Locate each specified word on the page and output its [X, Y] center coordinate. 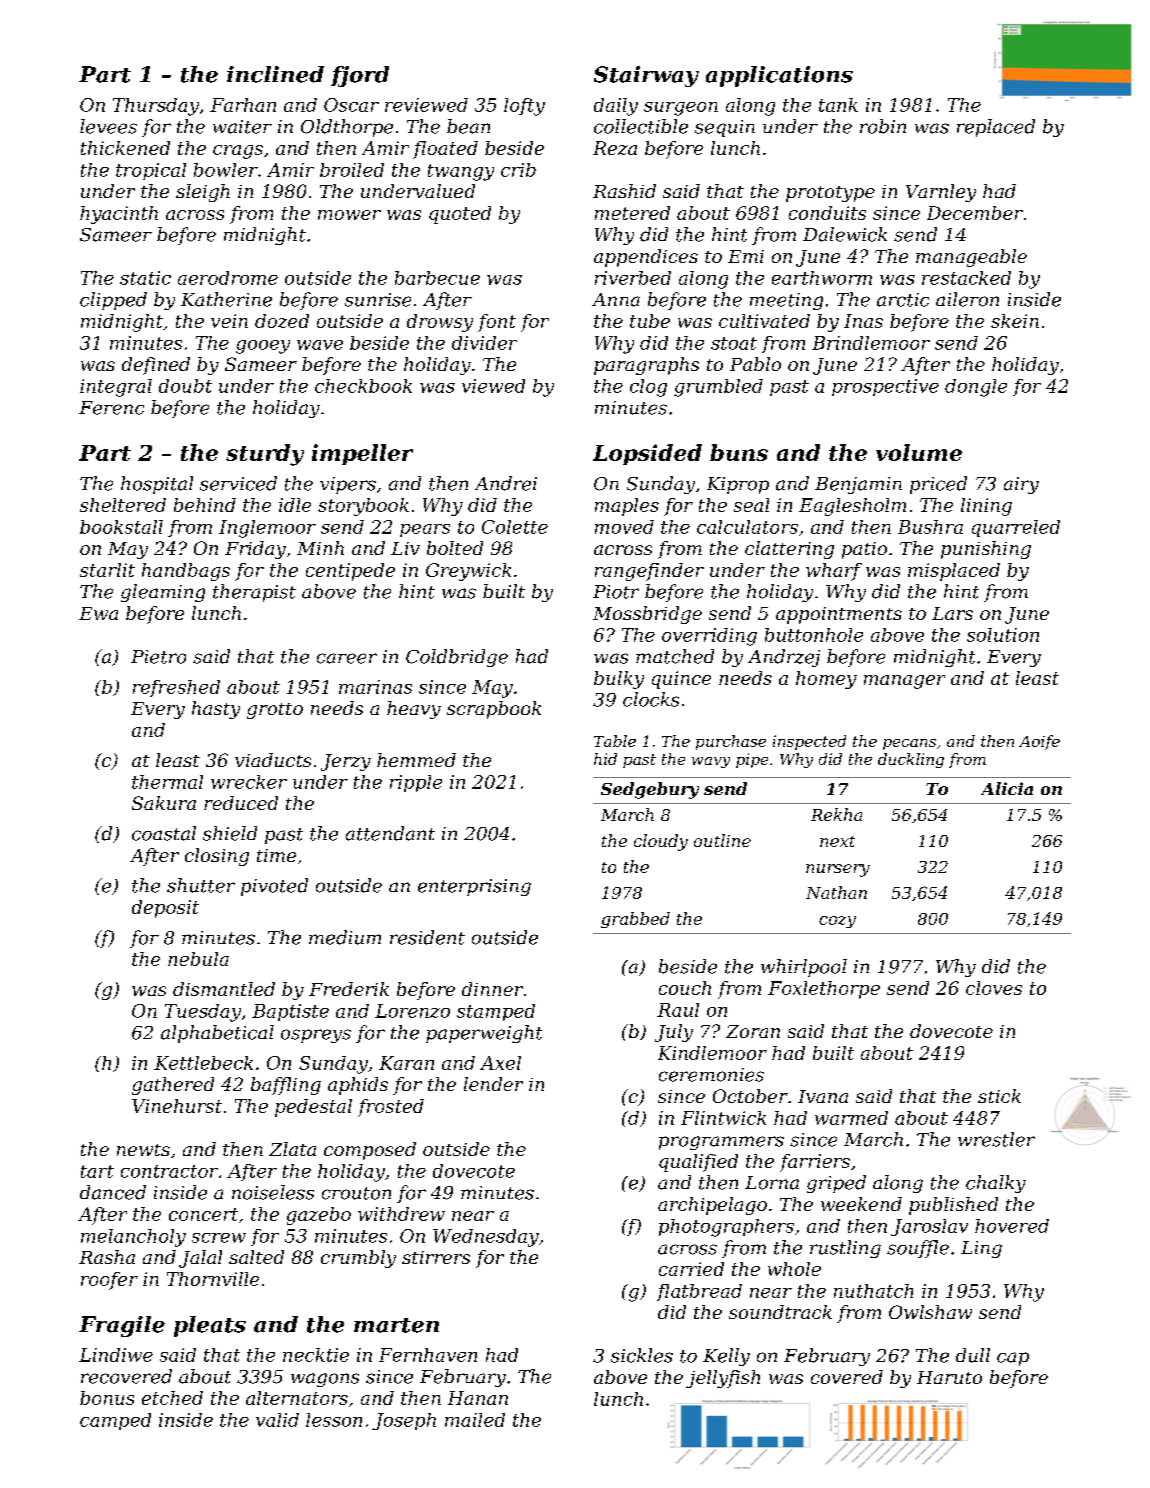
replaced [996, 128]
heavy [414, 710]
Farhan [243, 105]
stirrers [436, 1257]
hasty [216, 710]
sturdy [265, 455]
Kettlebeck [203, 1063]
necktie [316, 1355]
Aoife [1039, 742]
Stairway [646, 76]
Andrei [506, 483]
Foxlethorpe [824, 990]
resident [427, 937]
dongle [976, 388]
